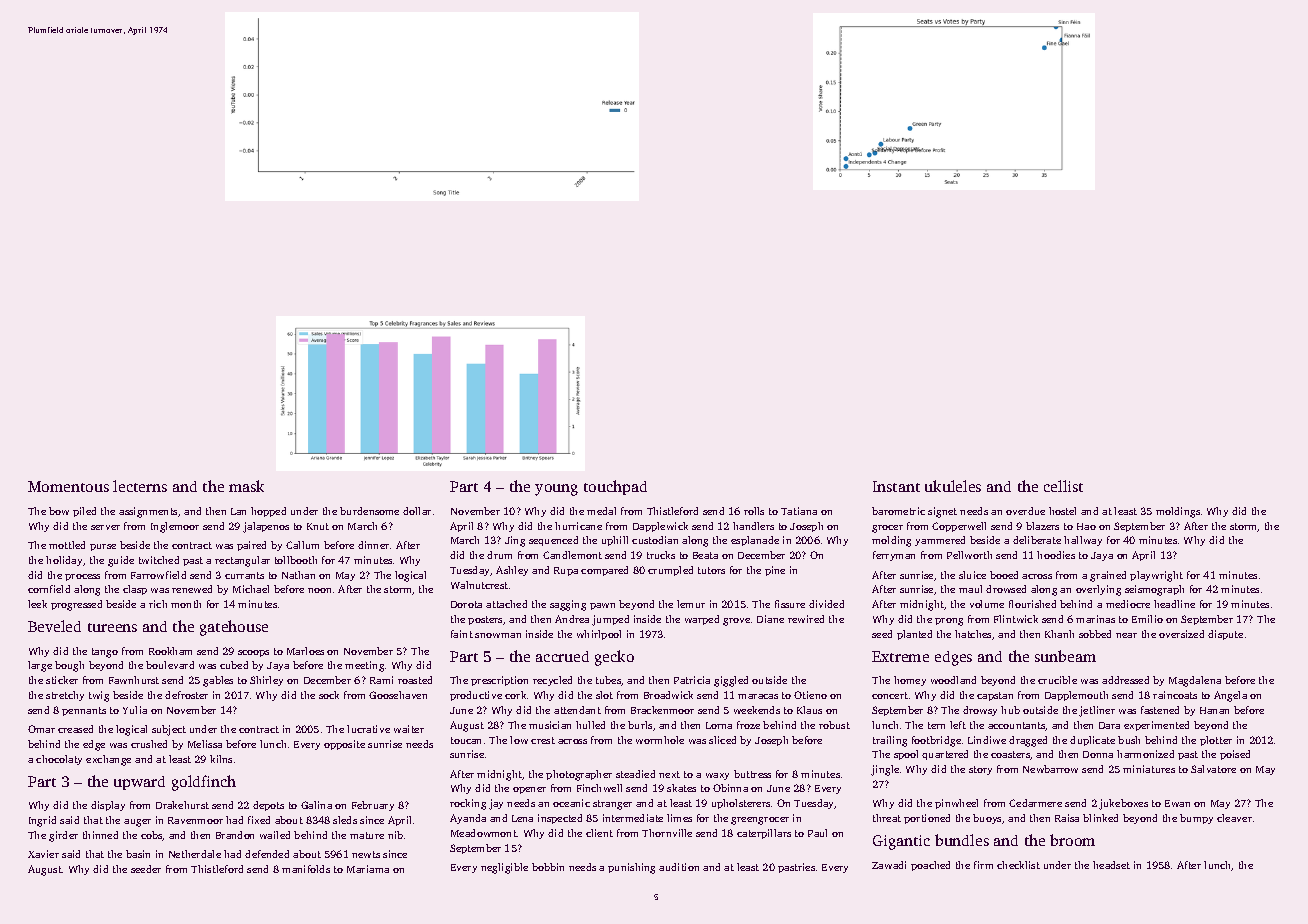  Describe the element at coordinates (68, 486) in the screenshot. I see `Momentous` at that location.
